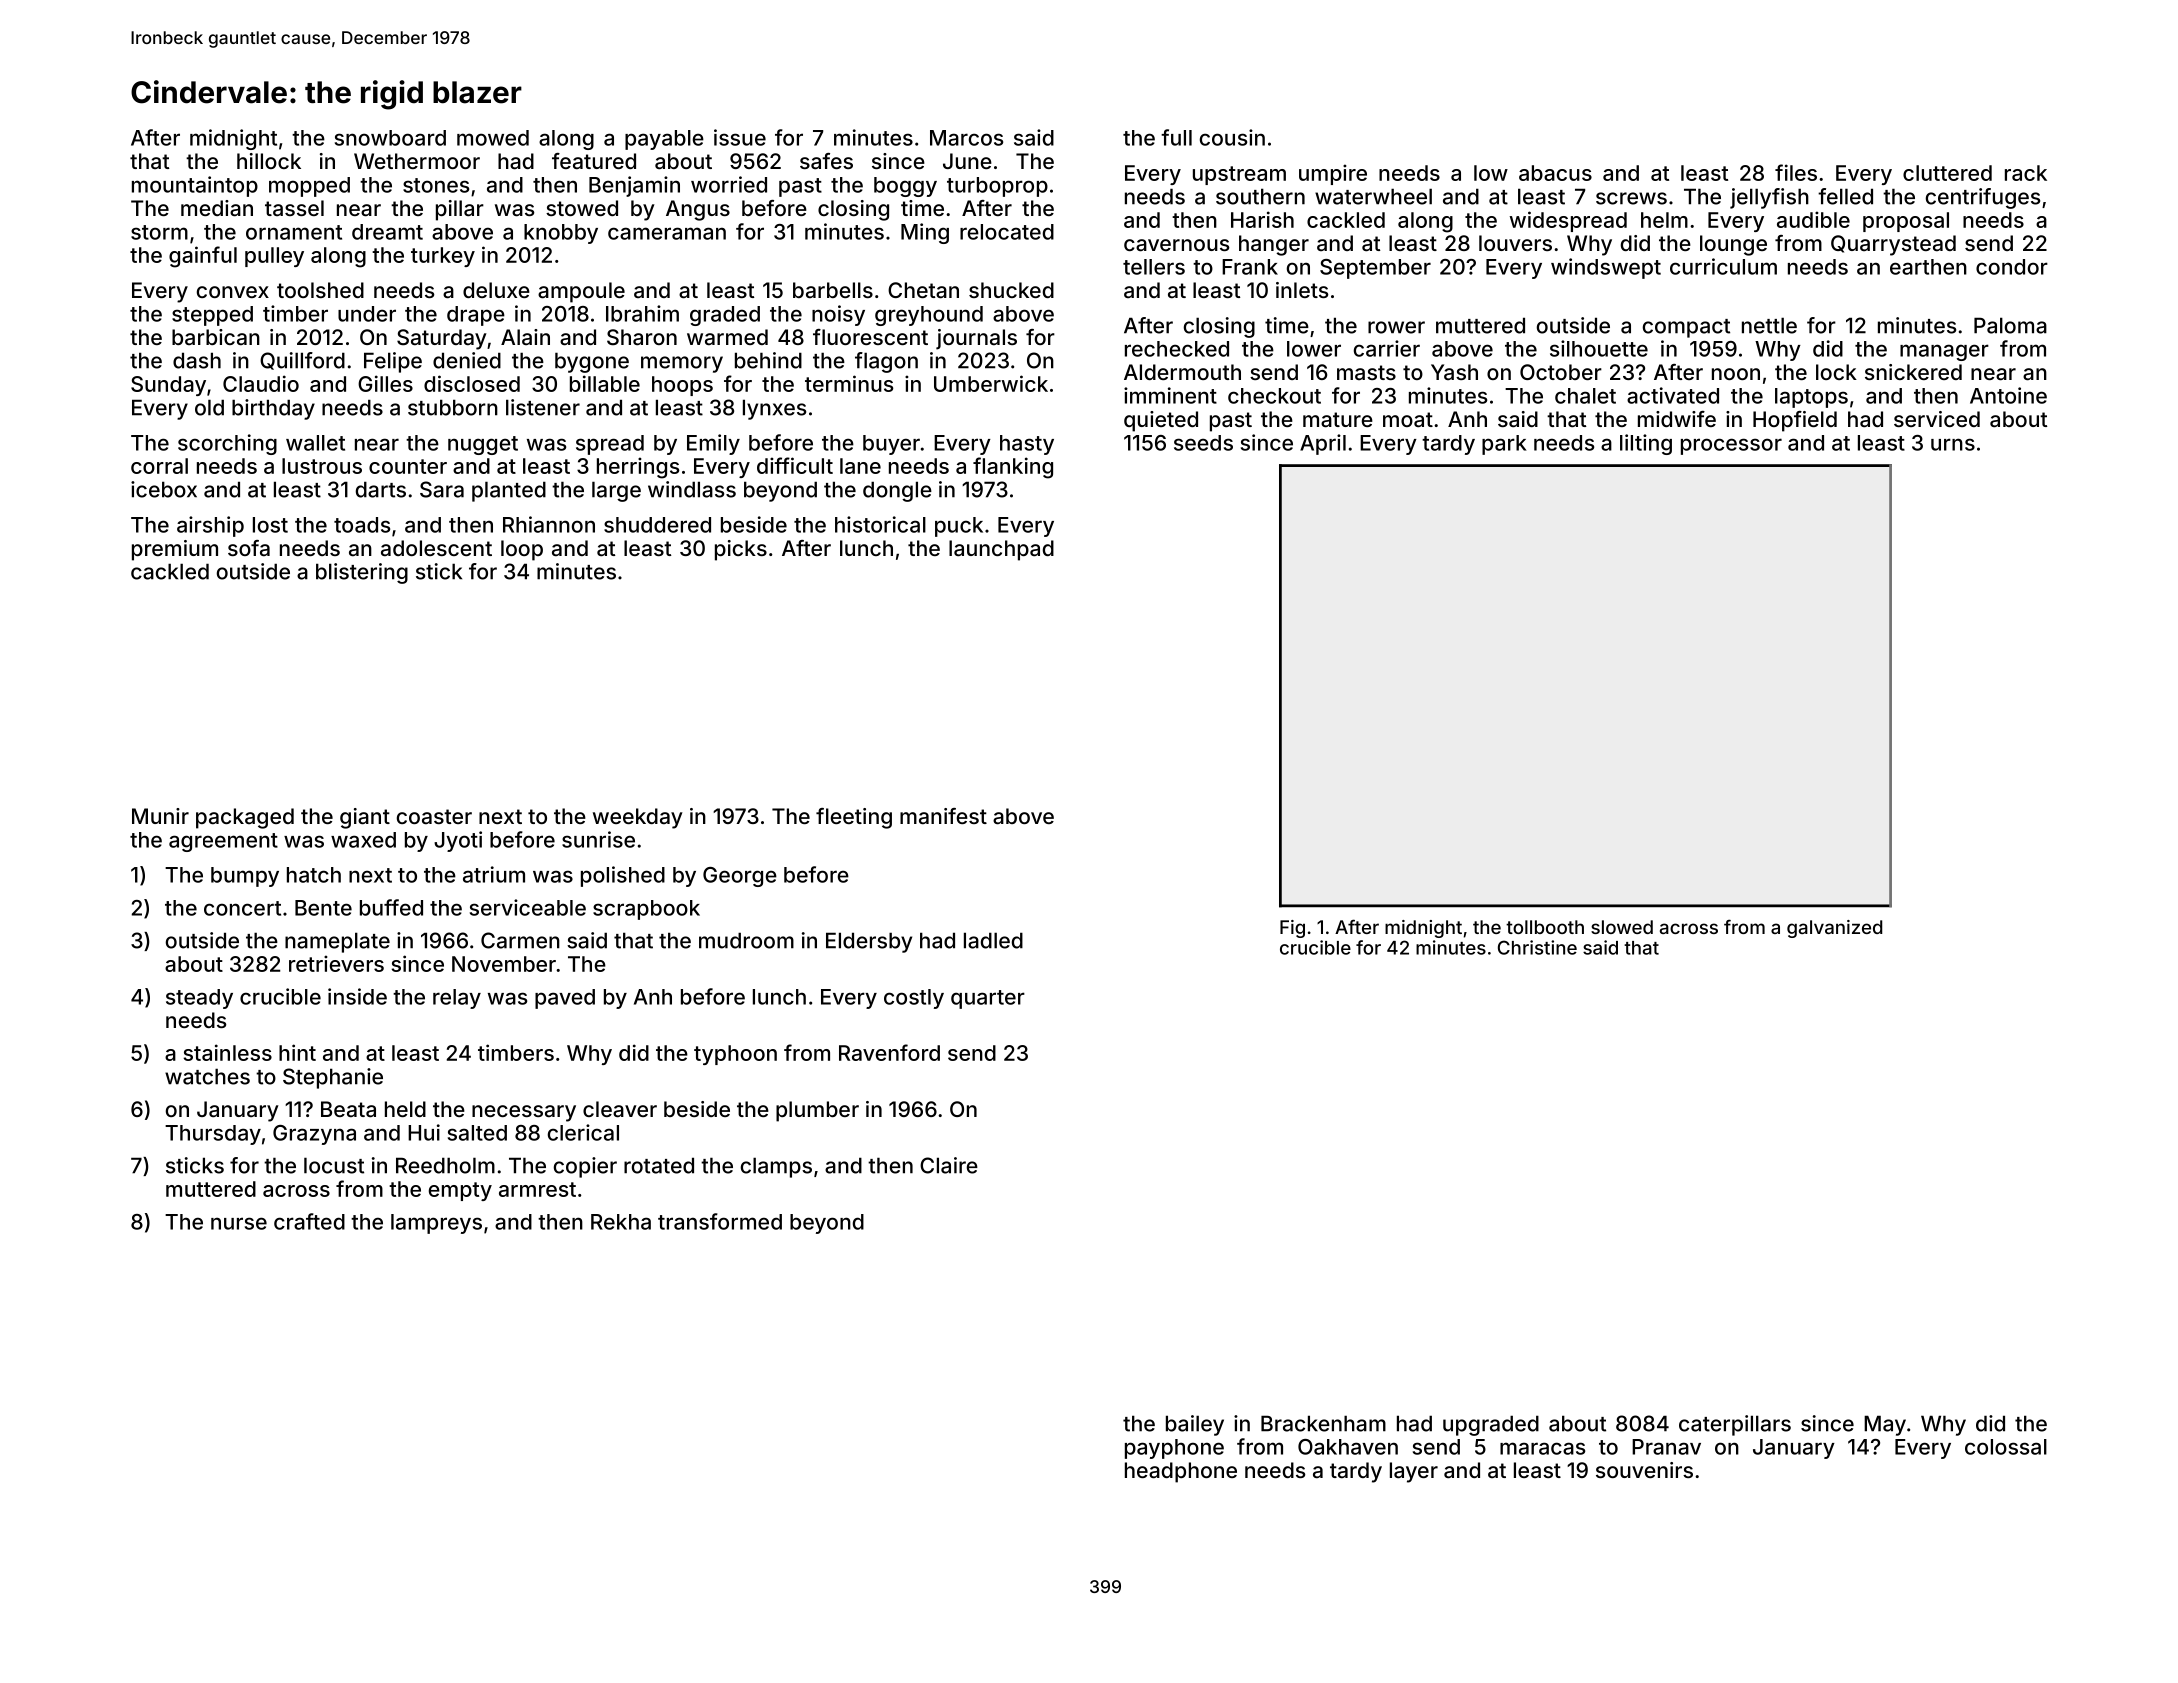 Image resolution: width=2178 pixels, height=1683 pixels. Describe the element at coordinates (390, 138) in the image. I see `snowboard` at that location.
